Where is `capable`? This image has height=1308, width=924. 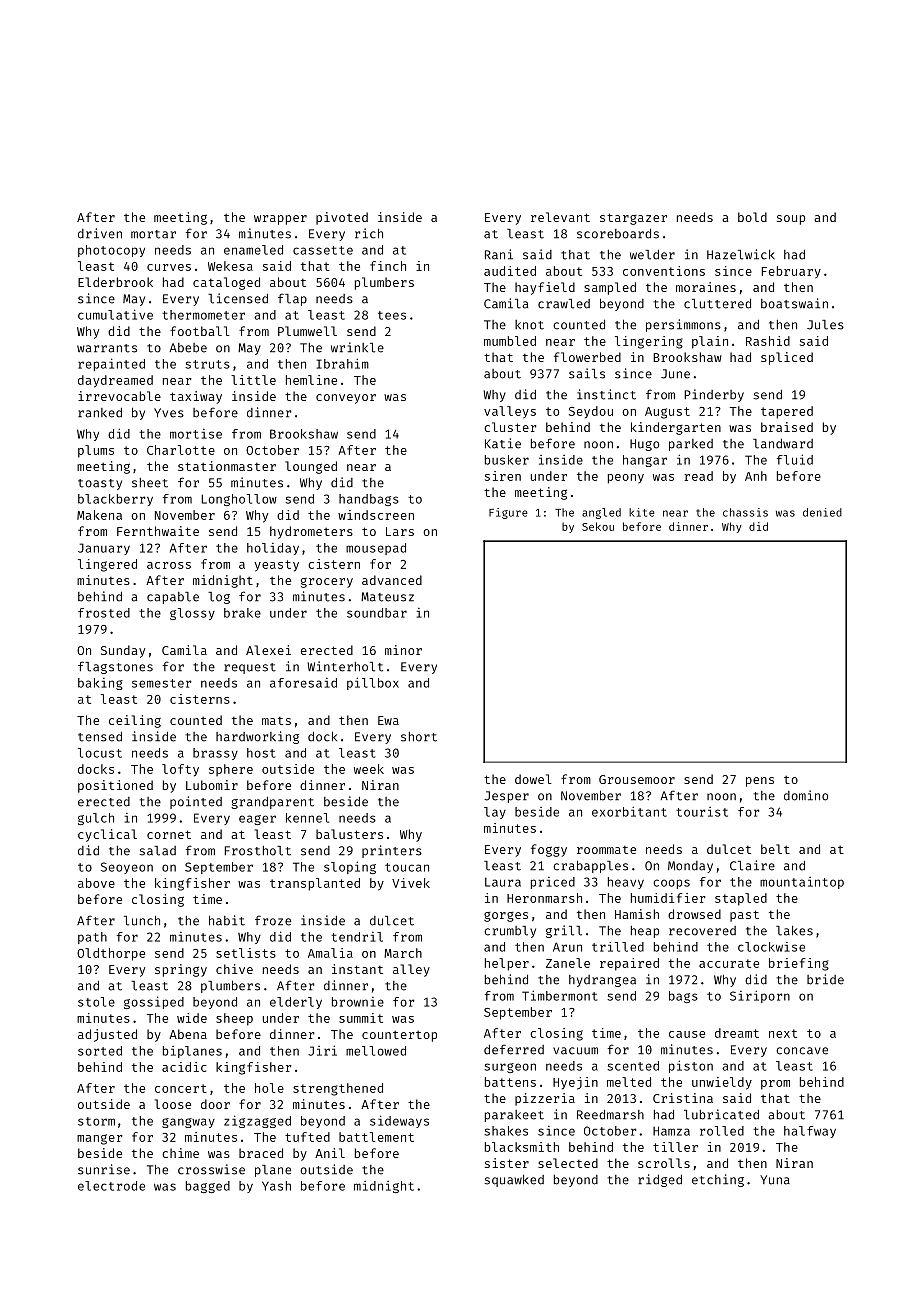
capable is located at coordinates (173, 598).
